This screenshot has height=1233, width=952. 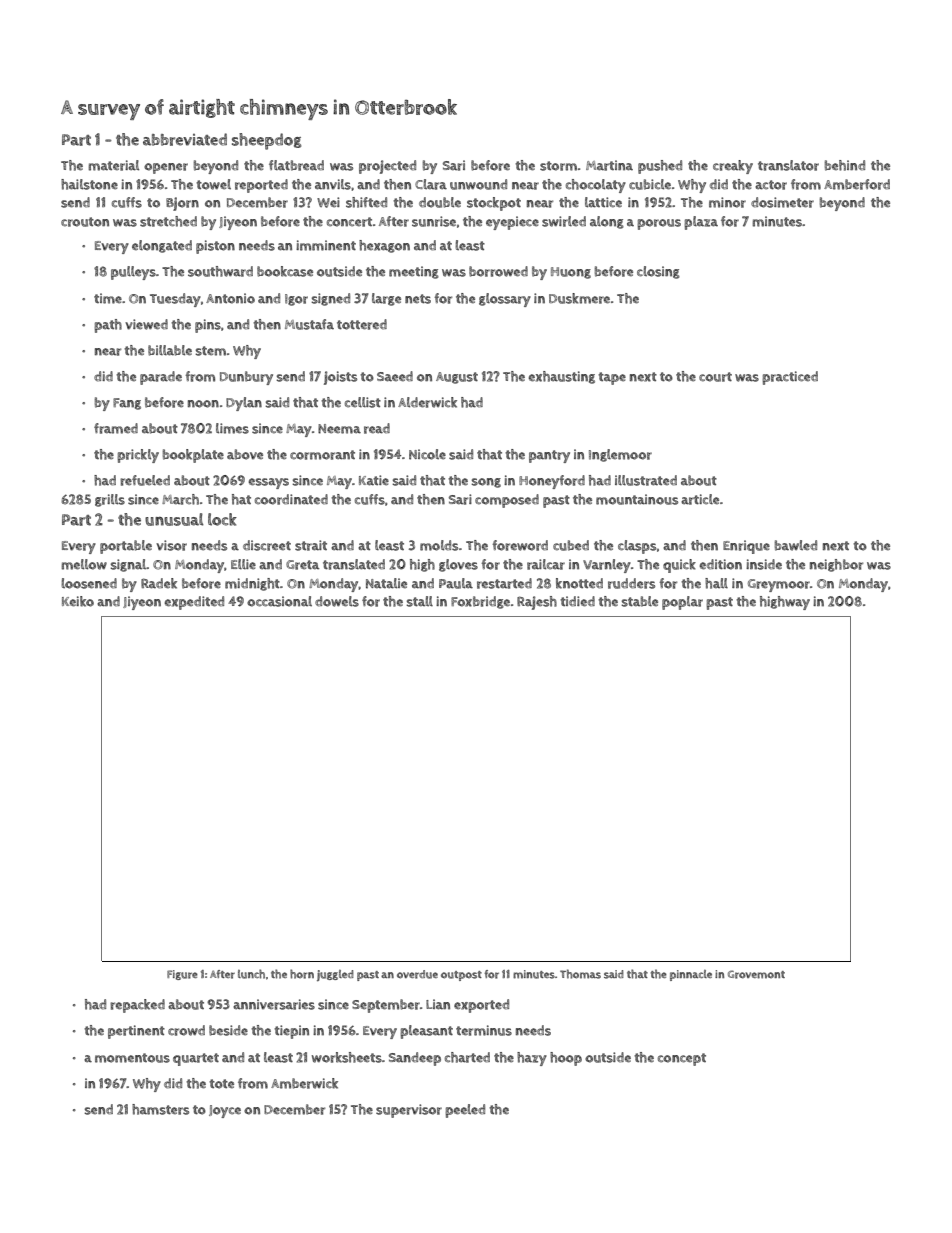 What do you see at coordinates (790, 378) in the screenshot?
I see `practiced` at bounding box center [790, 378].
